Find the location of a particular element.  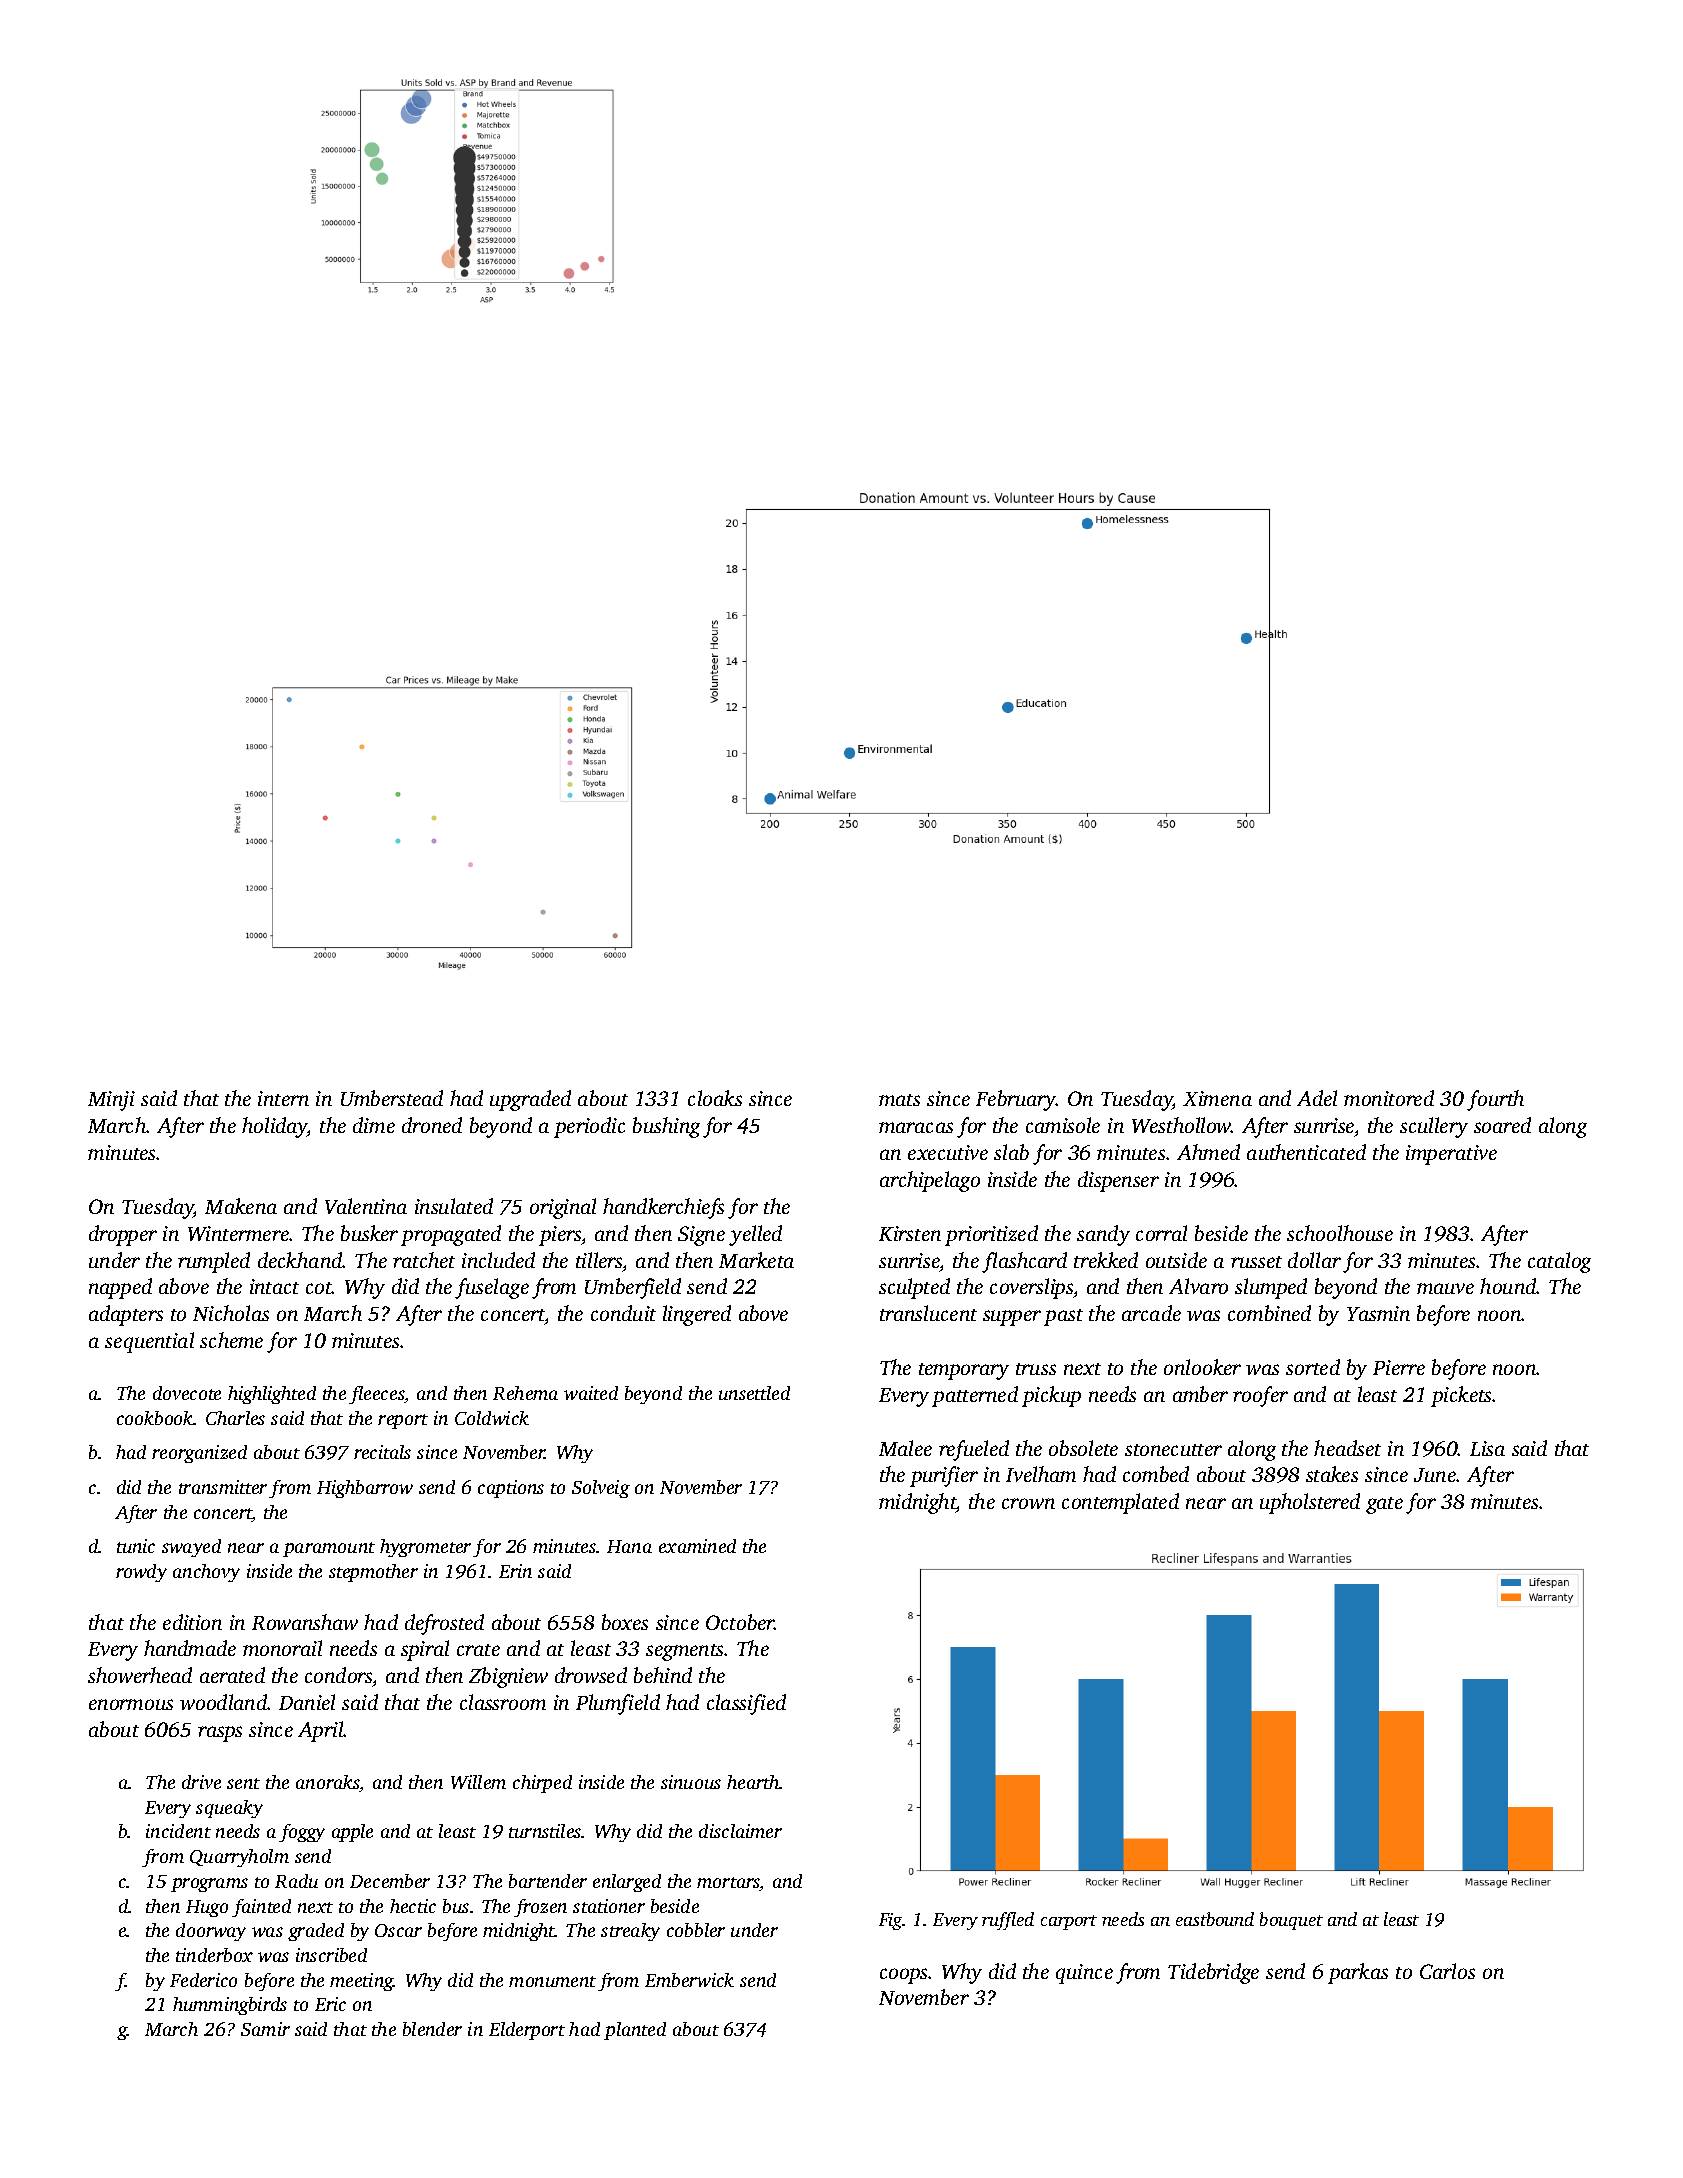

spiral is located at coordinates (425, 1650).
